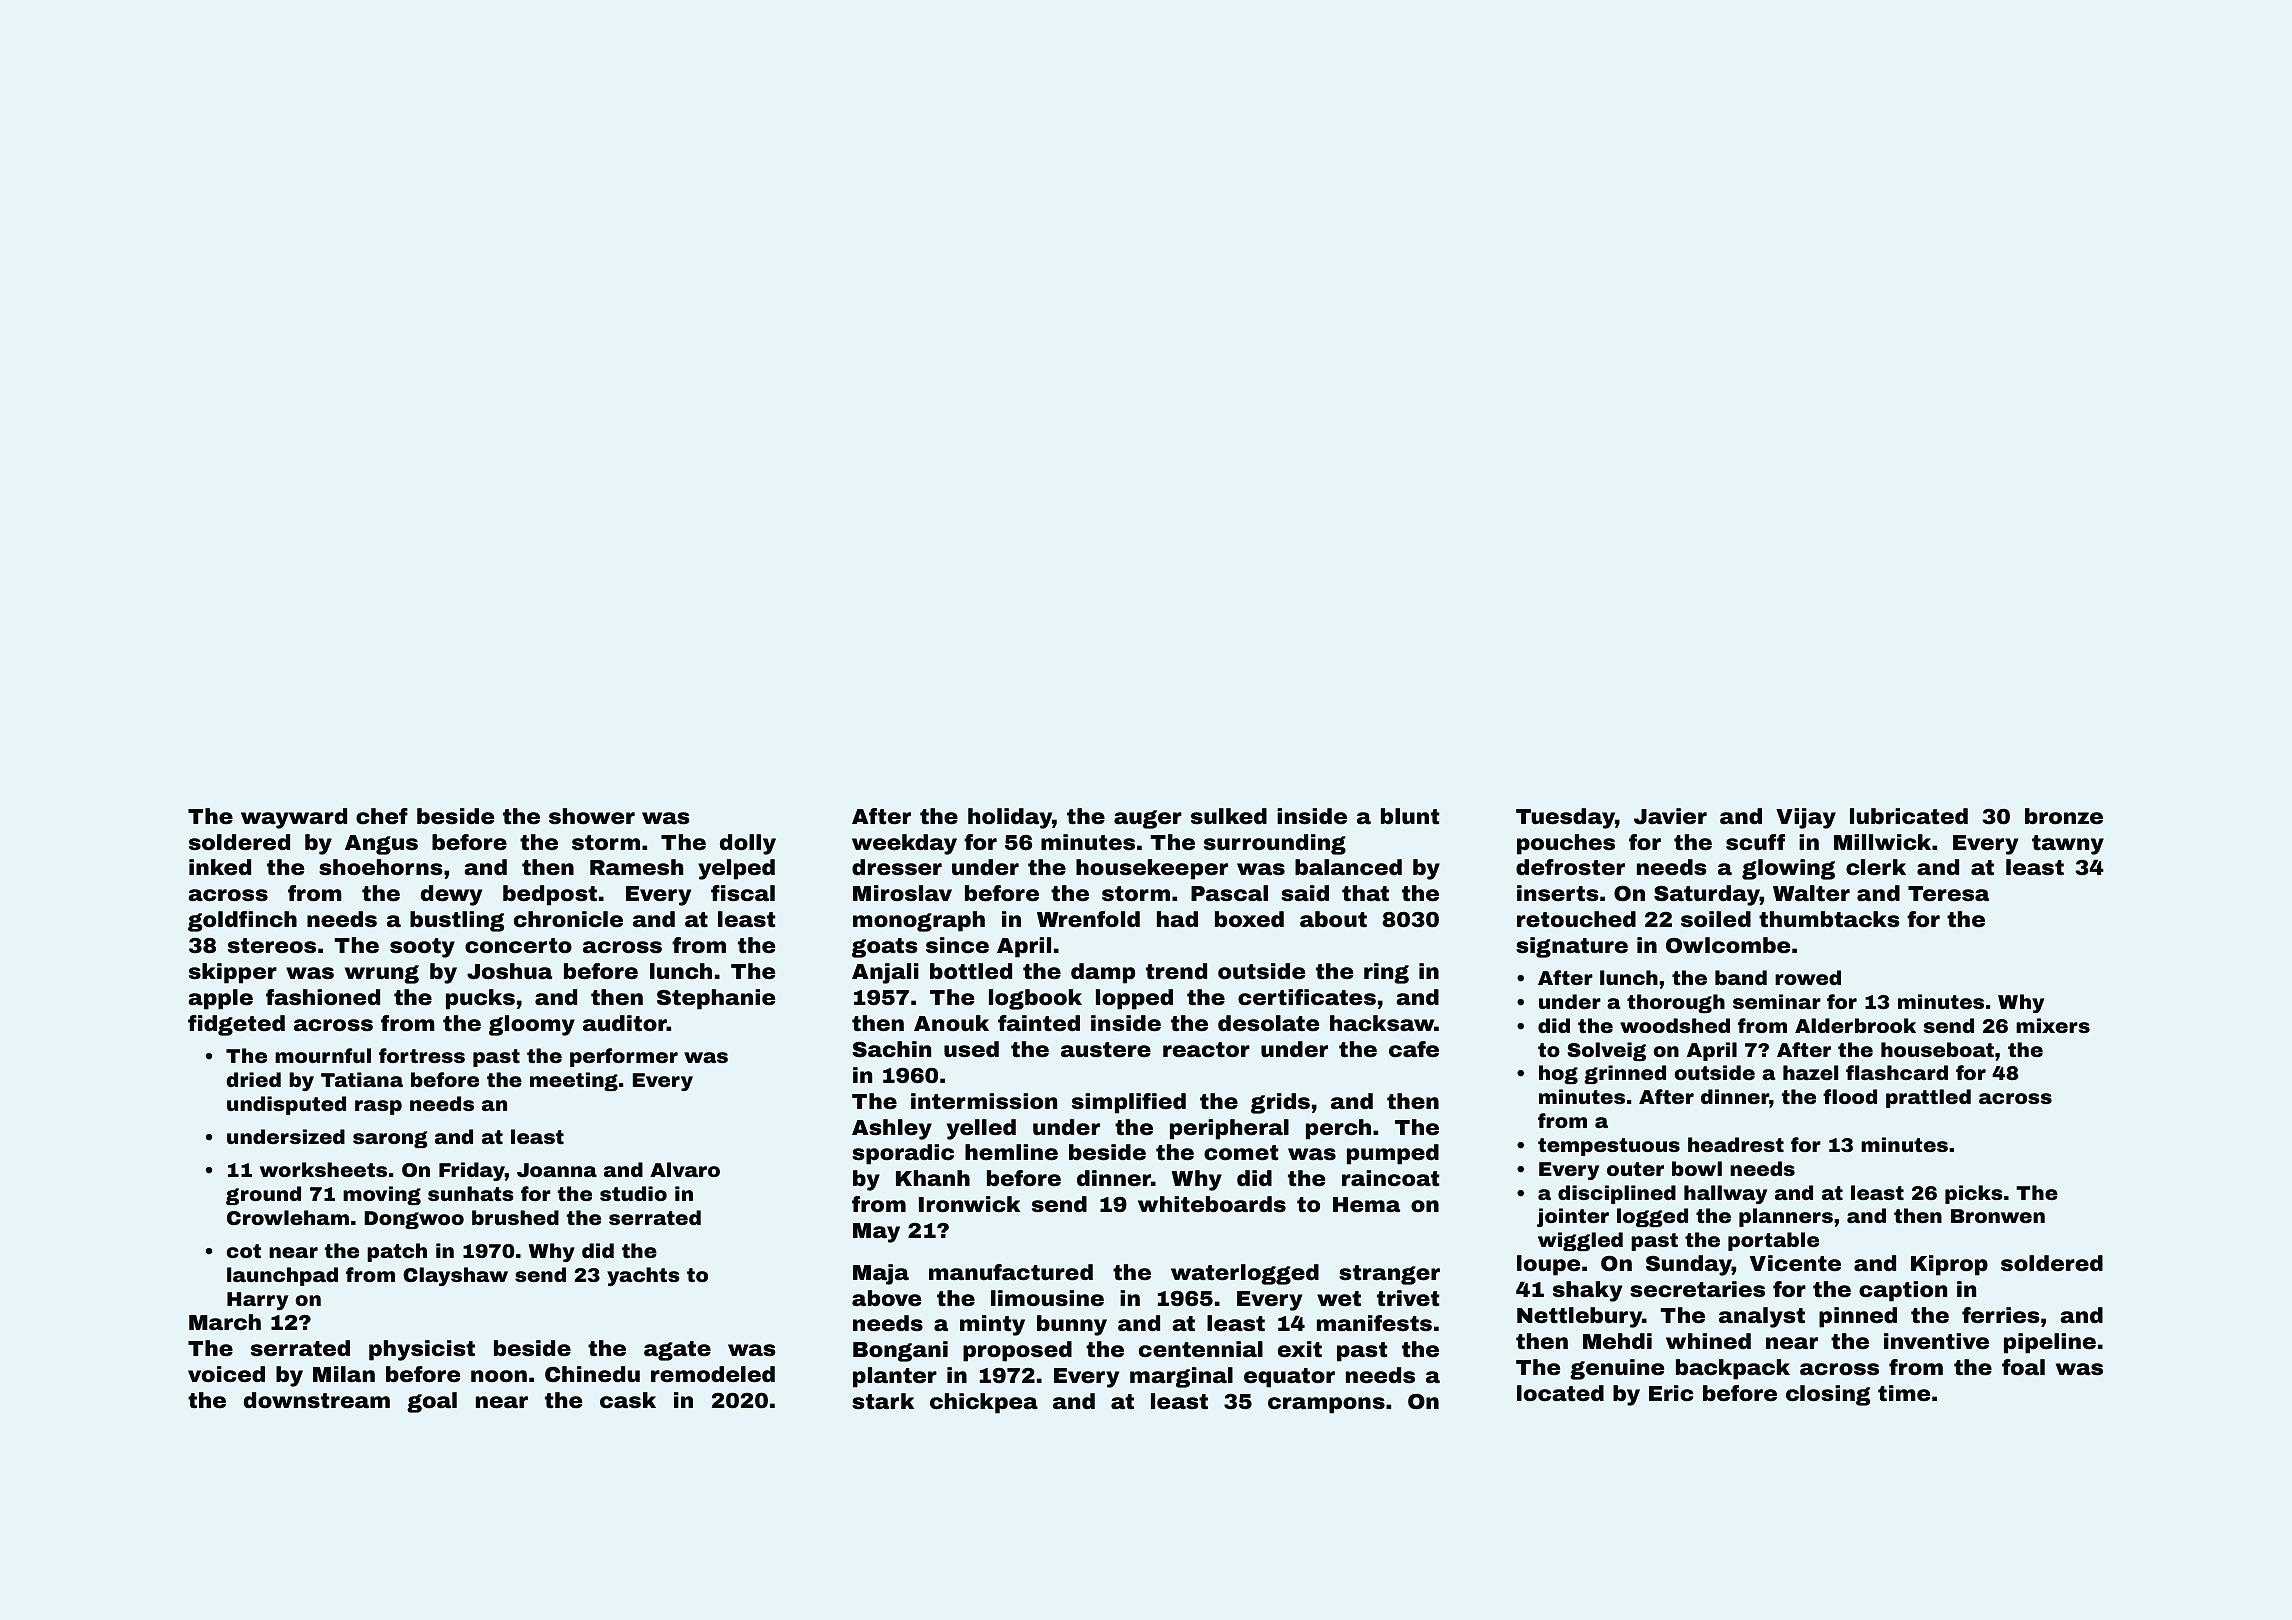  Describe the element at coordinates (1728, 945) in the page. I see `Owlcombe` at that location.
